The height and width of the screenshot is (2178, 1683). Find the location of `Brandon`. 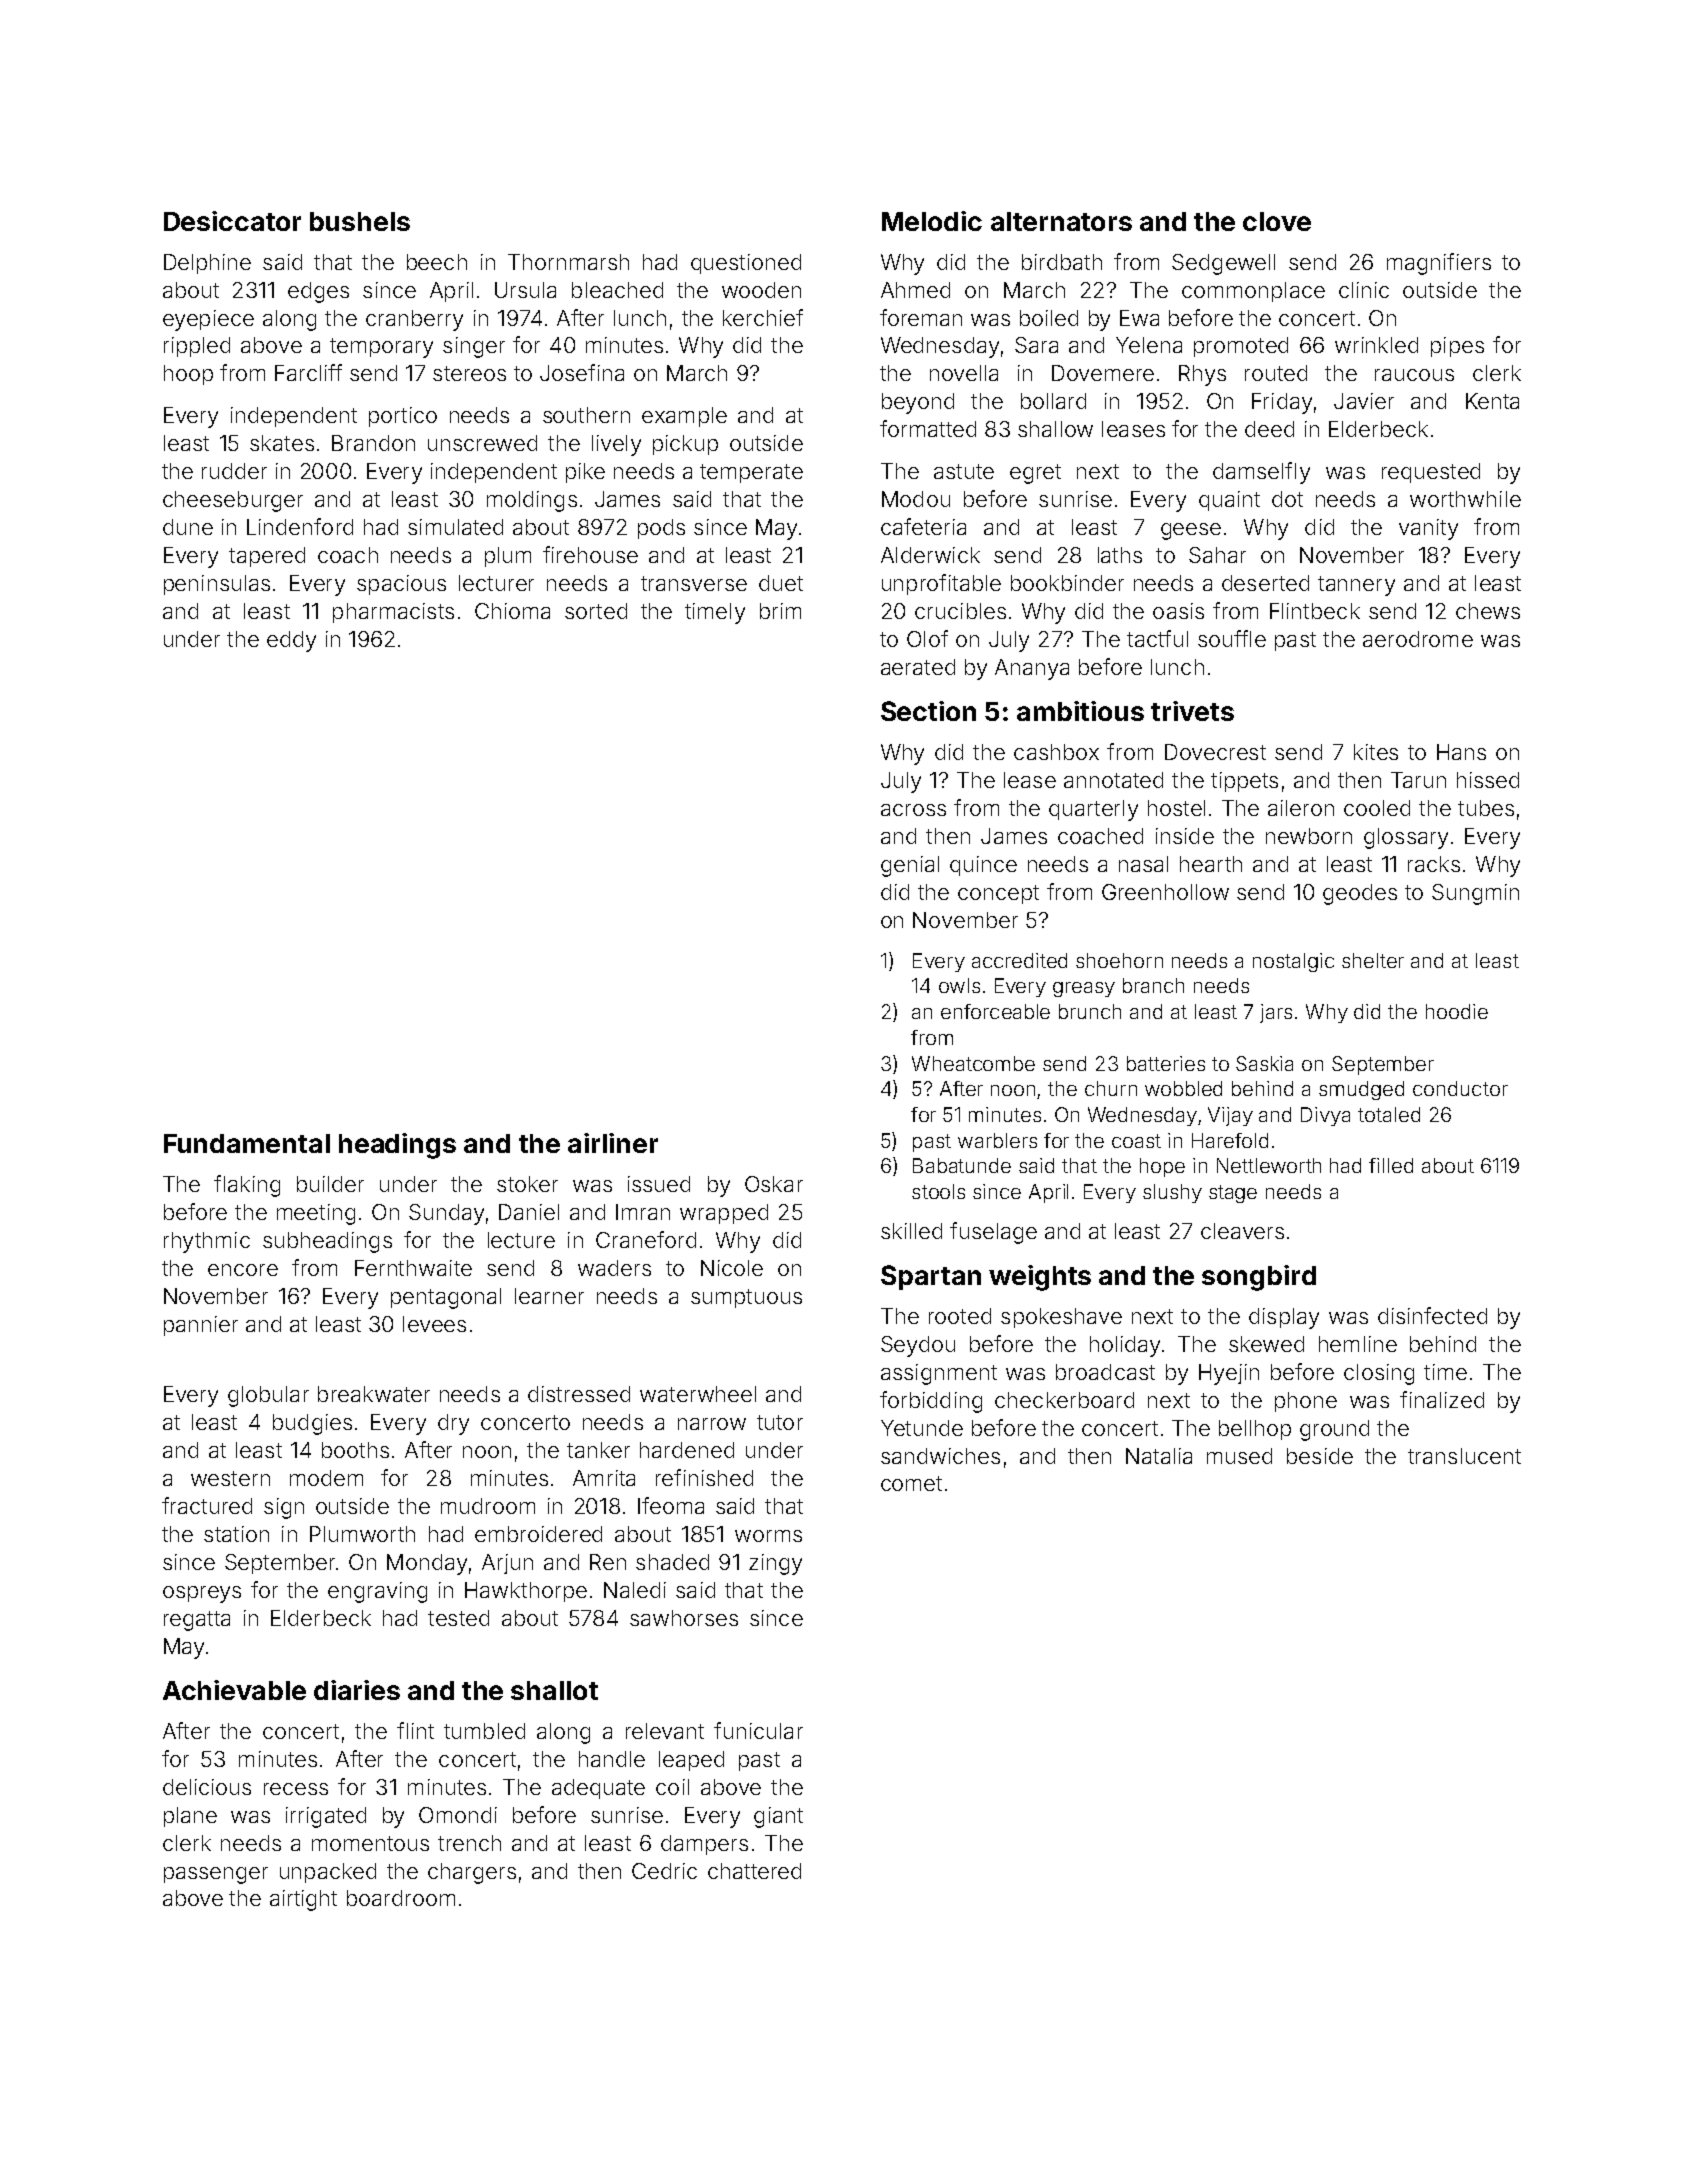

Brandon is located at coordinates (373, 443).
